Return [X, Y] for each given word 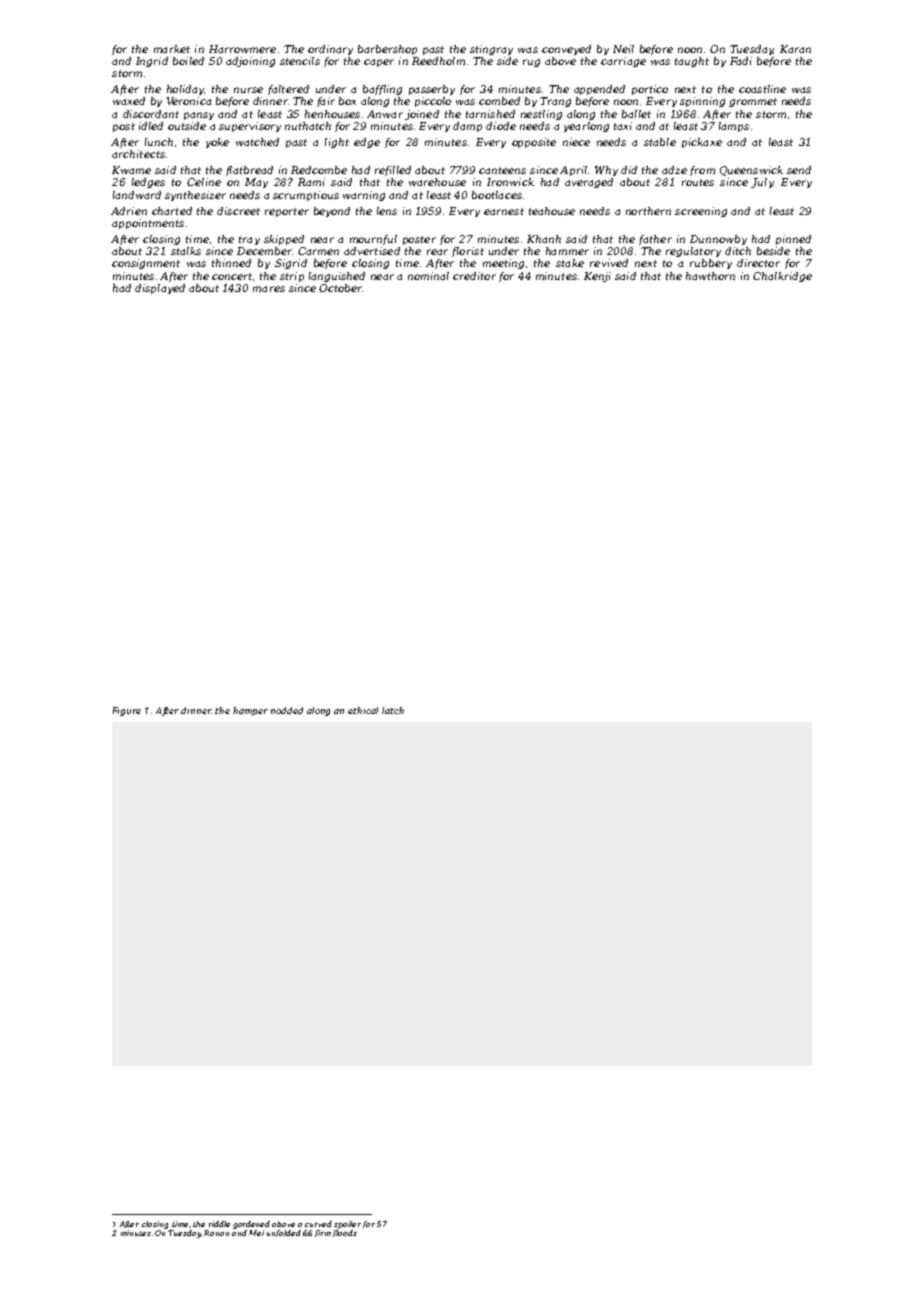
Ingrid [152, 62]
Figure [127, 711]
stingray [491, 50]
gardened [251, 1225]
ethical [363, 710]
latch [393, 710]
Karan [795, 49]
